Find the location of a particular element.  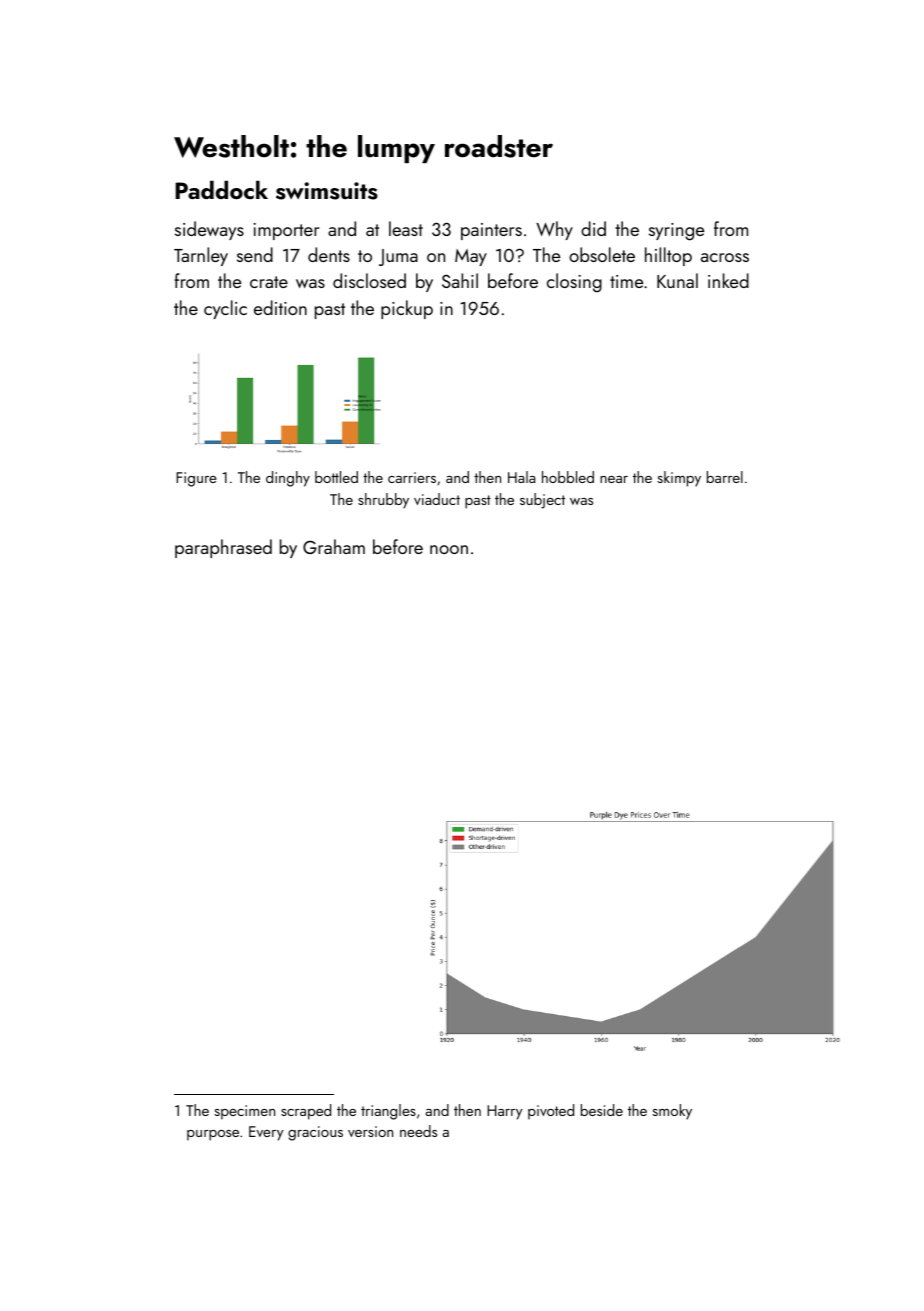

skimpy is located at coordinates (679, 479).
